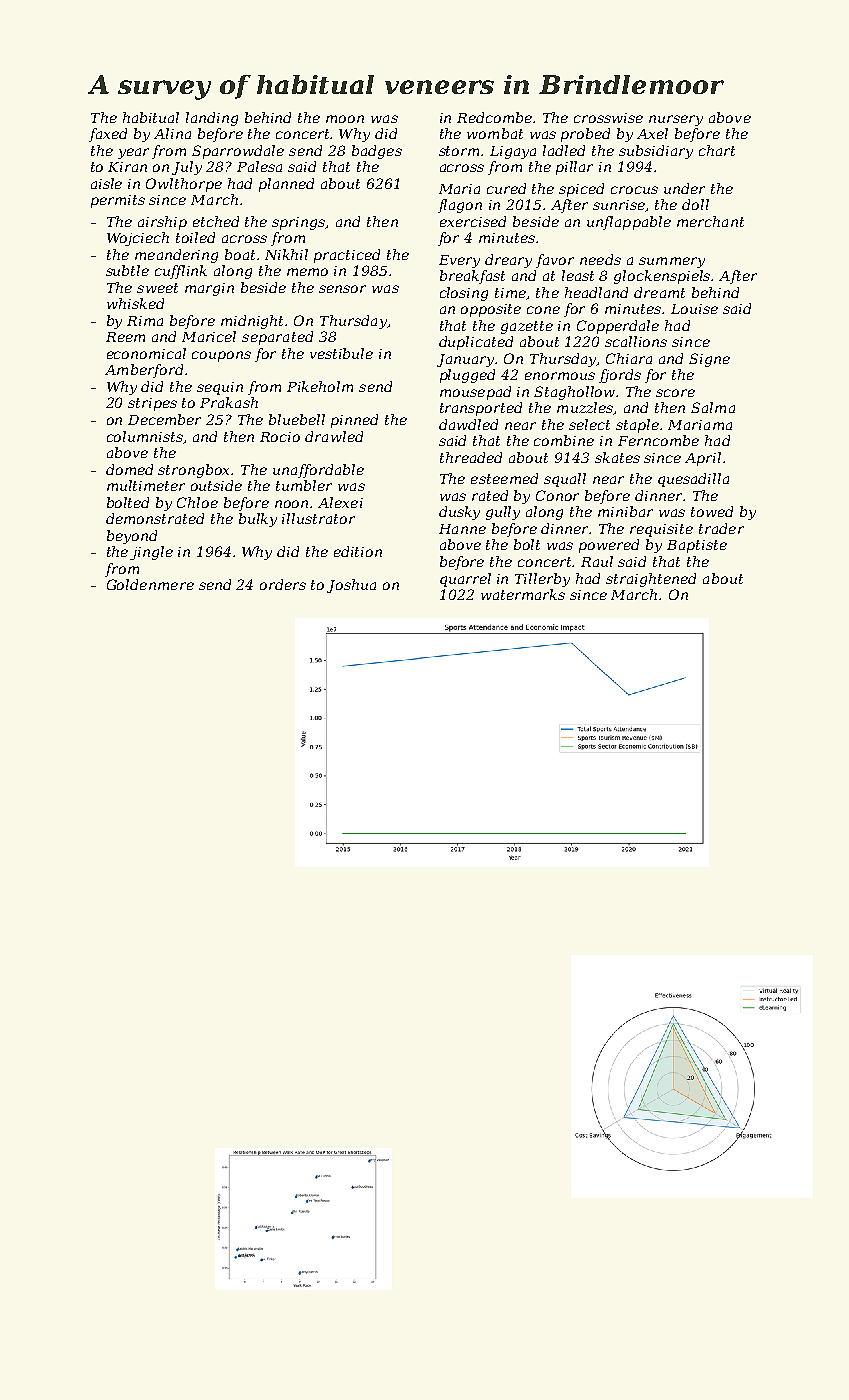  I want to click on trader, so click(721, 528).
